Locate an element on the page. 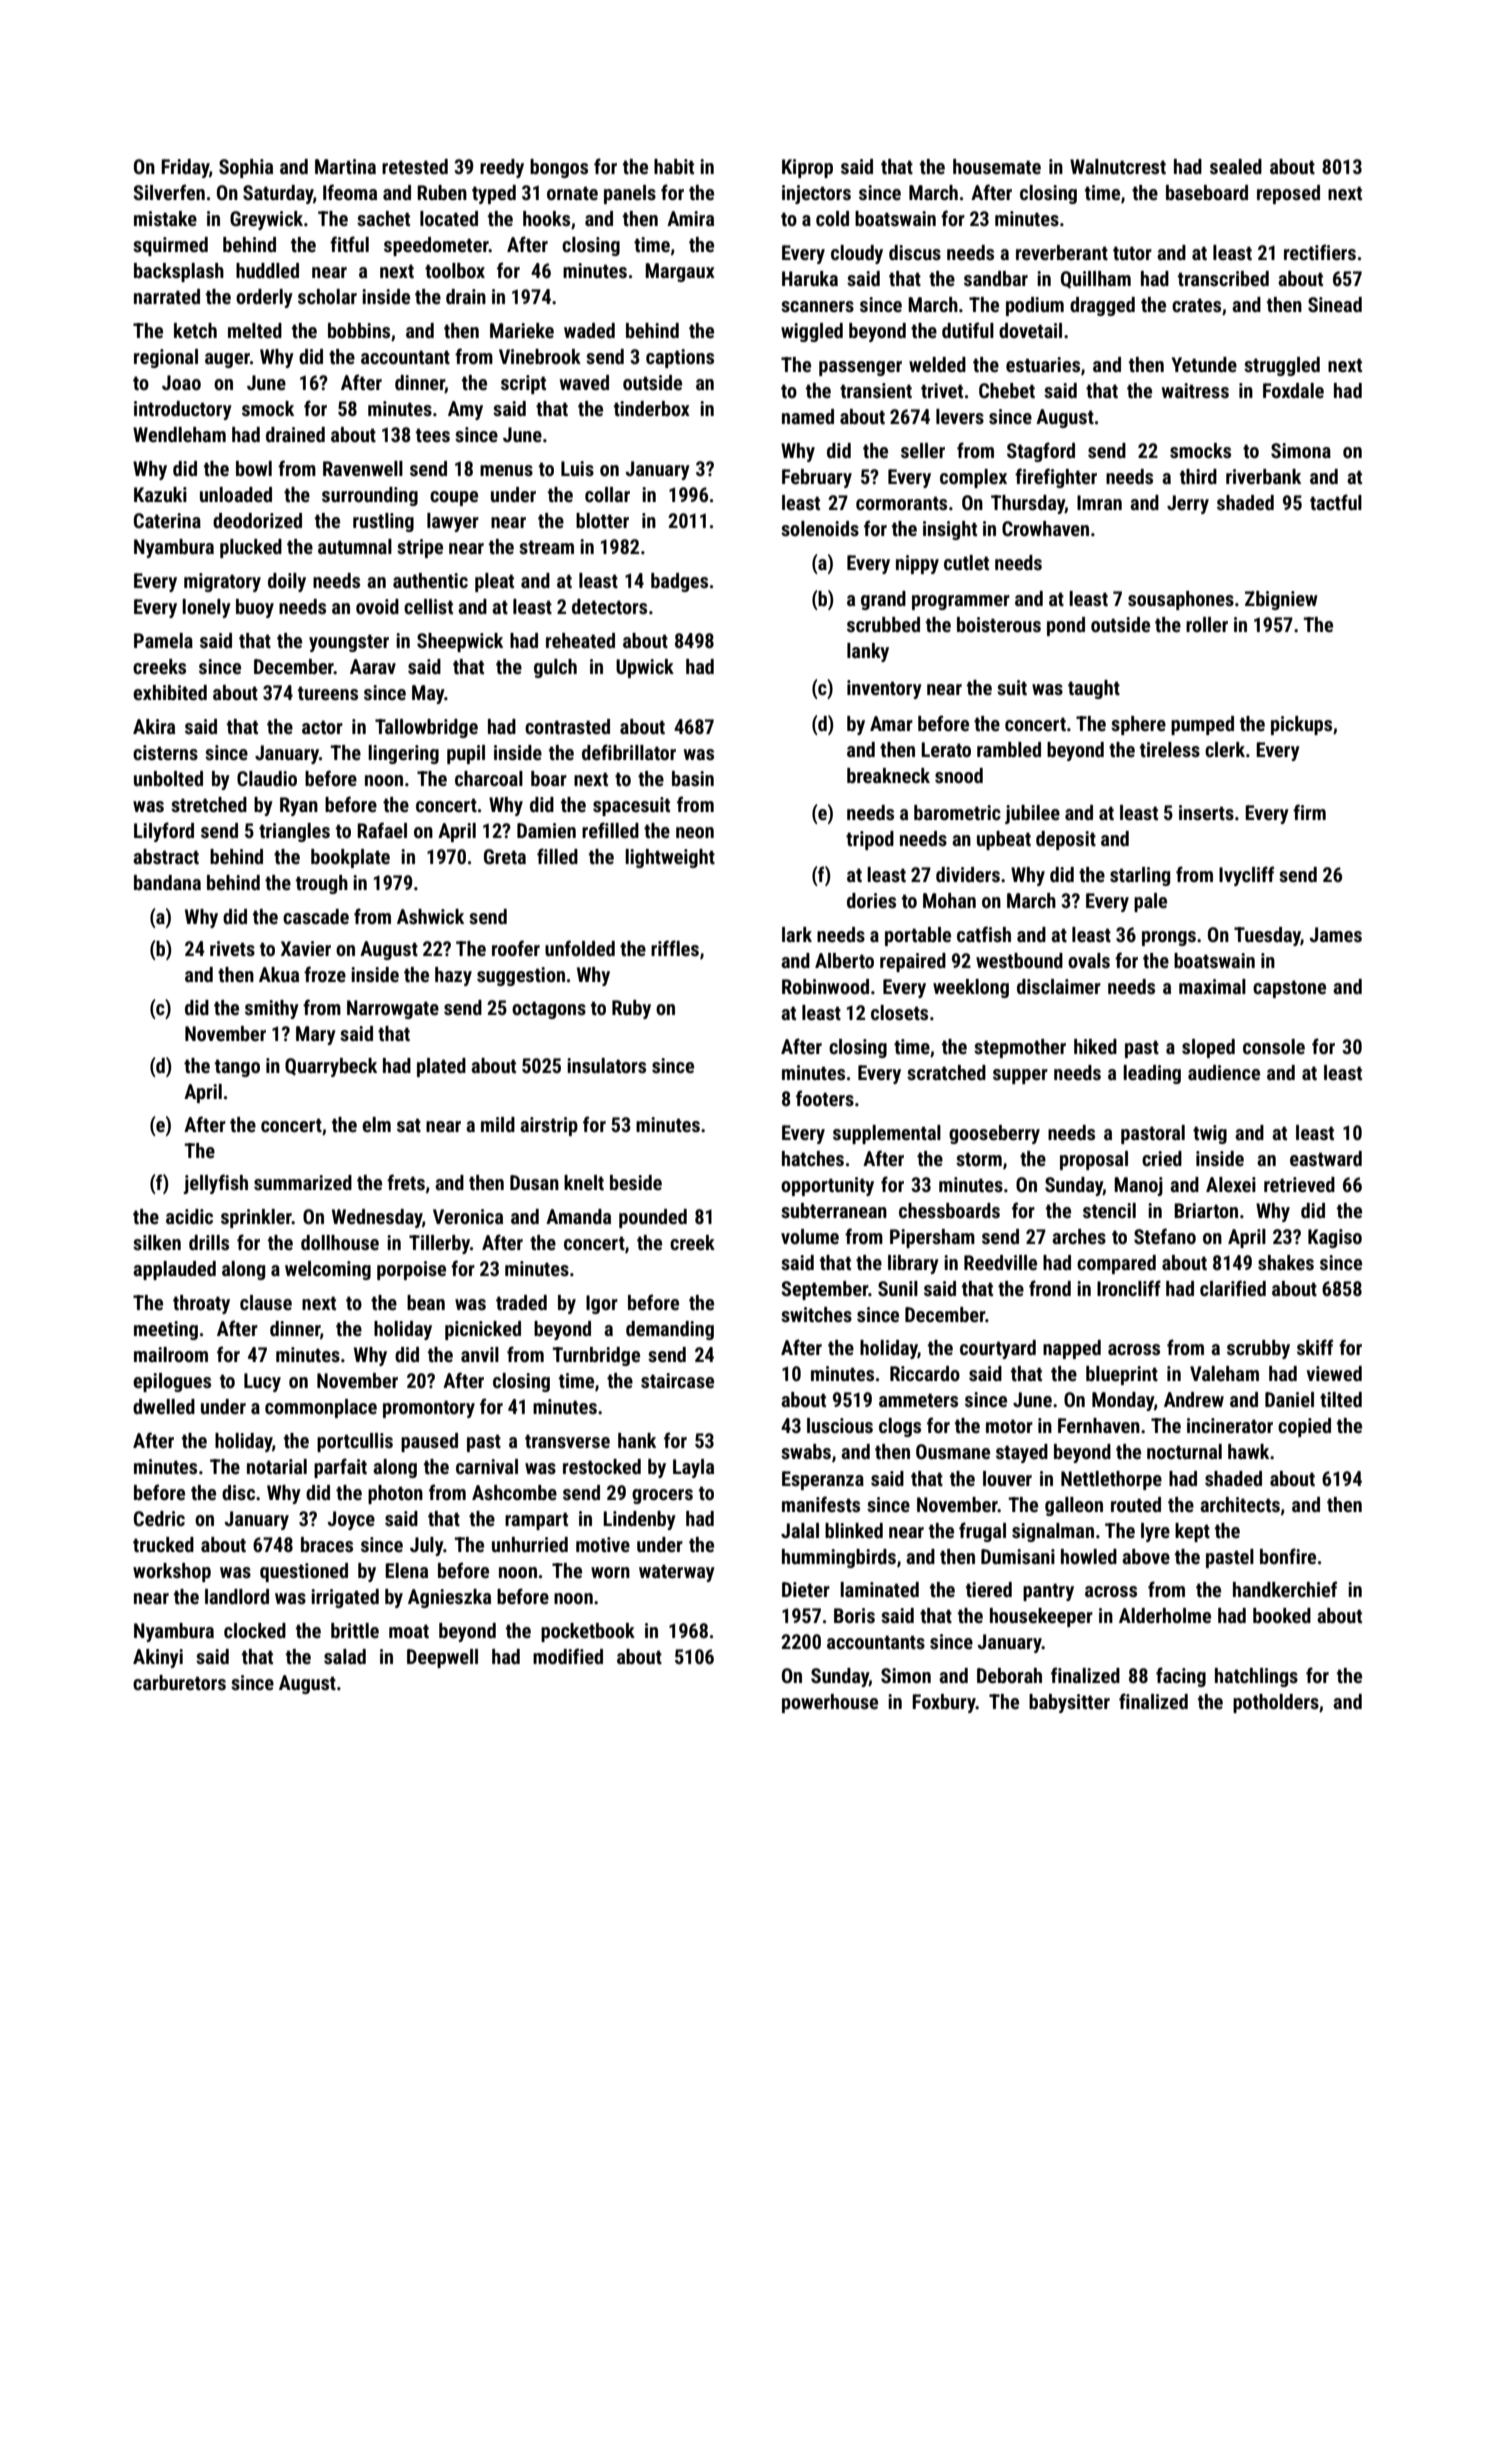 This document has height=2464, width=1496. toolbox is located at coordinates (455, 270).
